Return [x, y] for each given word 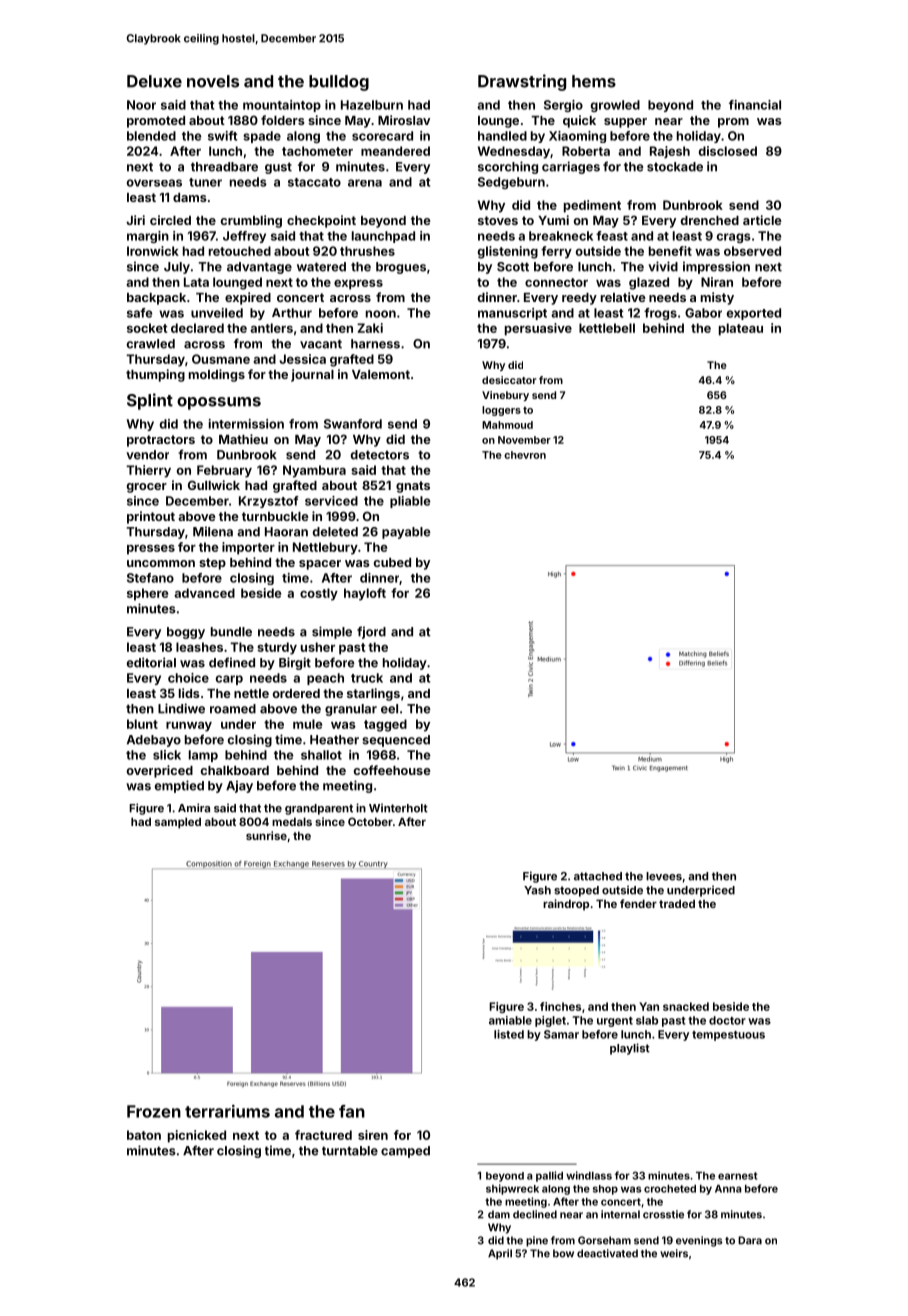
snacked [686, 1006]
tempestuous [728, 1036]
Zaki [370, 328]
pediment [592, 206]
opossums [219, 403]
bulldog [339, 83]
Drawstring [522, 82]
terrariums [227, 1111]
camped [405, 1152]
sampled [178, 823]
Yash [537, 890]
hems [594, 81]
